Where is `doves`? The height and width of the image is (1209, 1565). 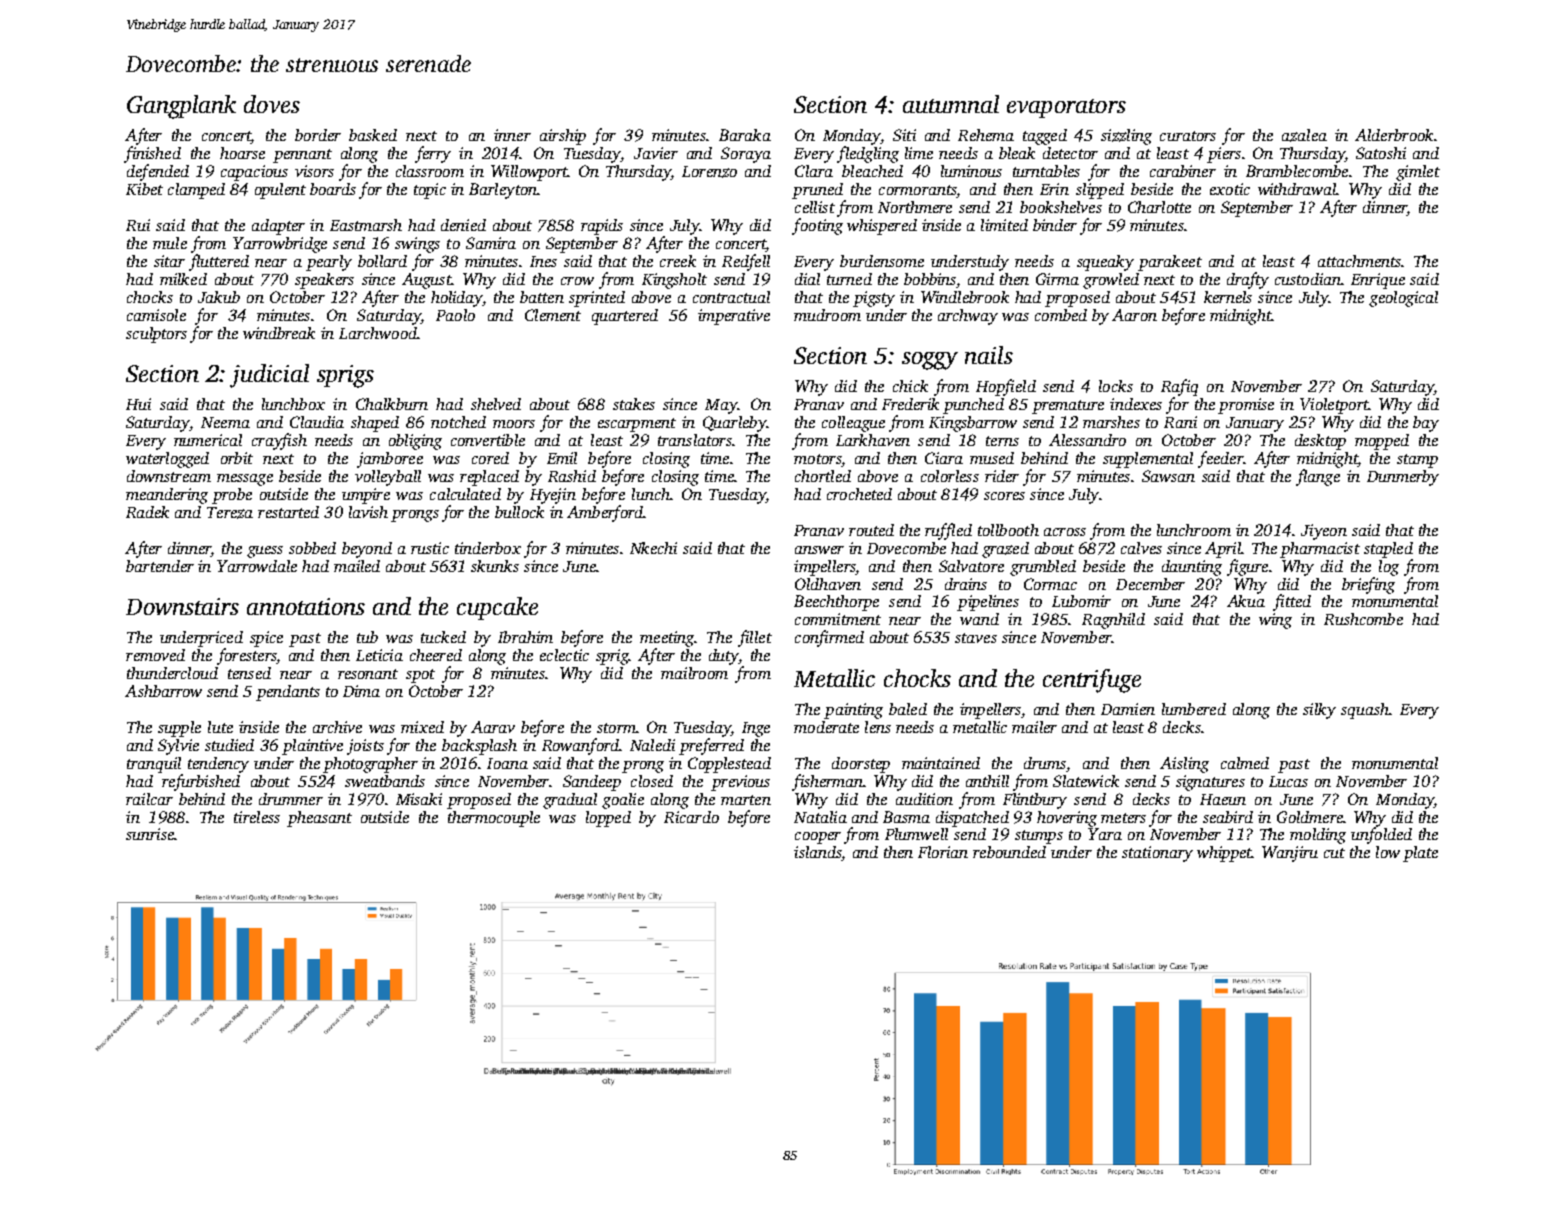
doves is located at coordinates (272, 104).
